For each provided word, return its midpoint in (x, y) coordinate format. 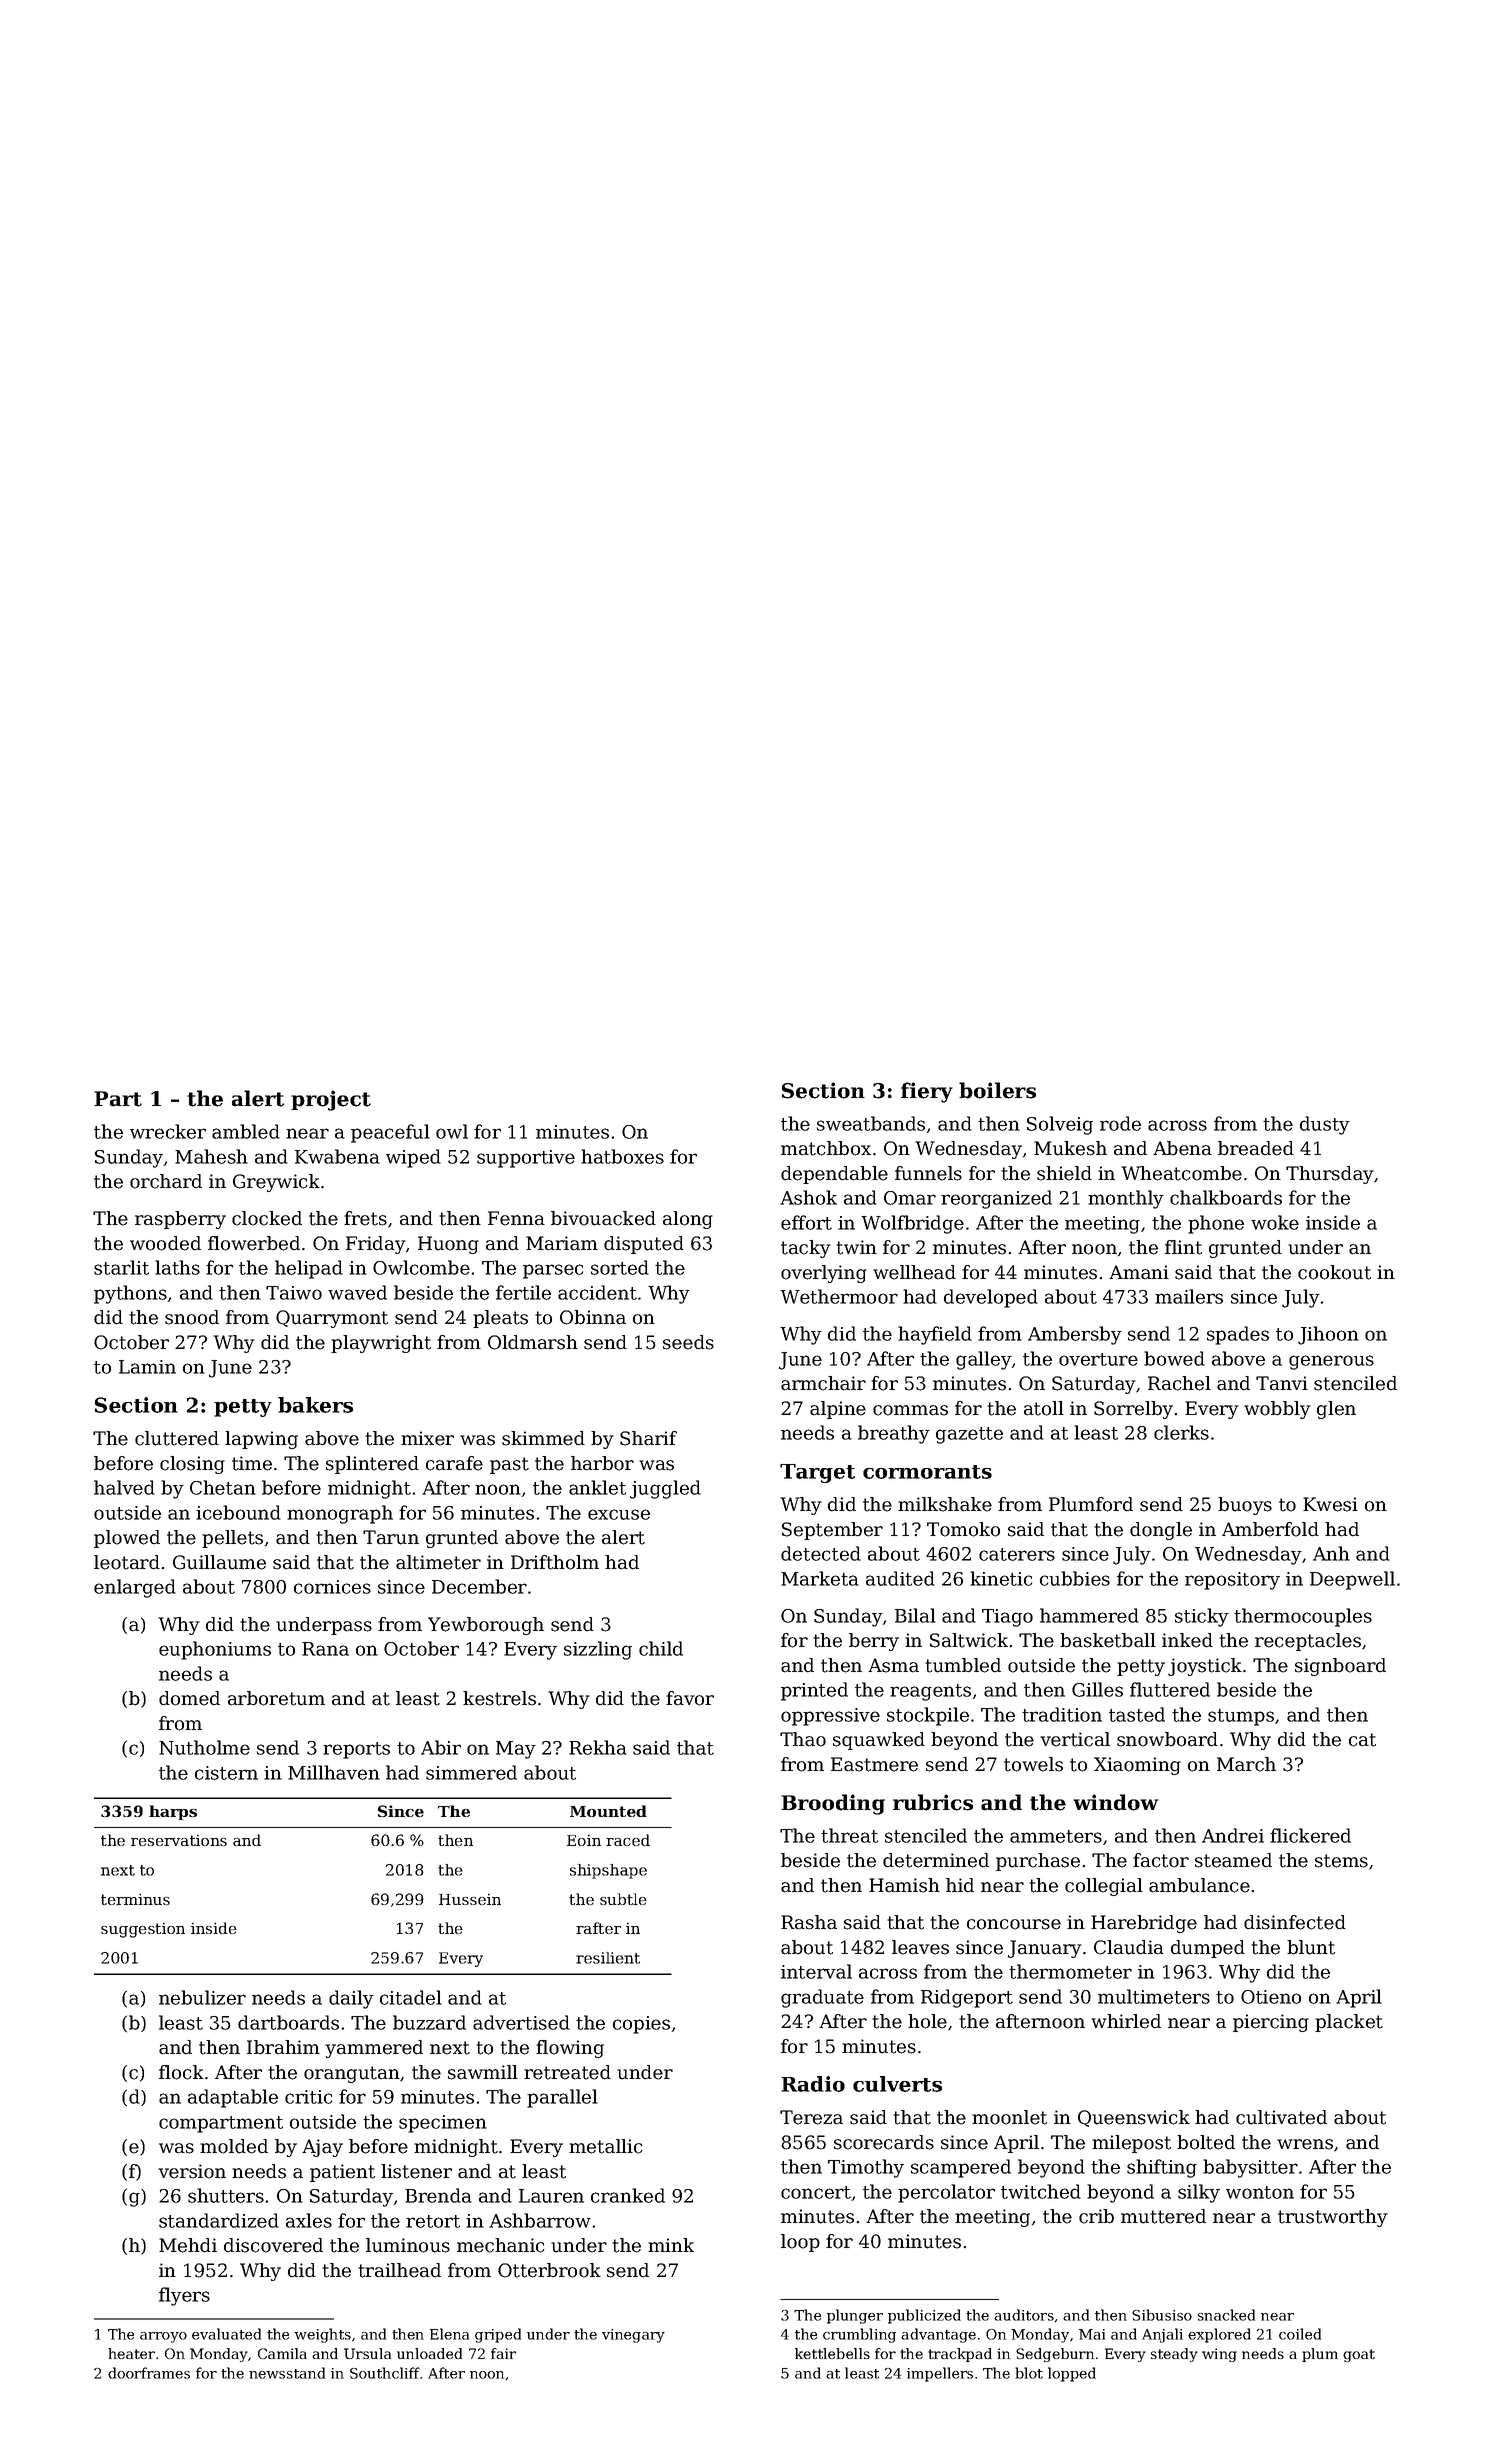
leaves (920, 1947)
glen (1336, 1410)
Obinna (593, 1317)
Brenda (438, 2195)
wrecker (168, 1131)
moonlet (1009, 2117)
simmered (471, 1772)
